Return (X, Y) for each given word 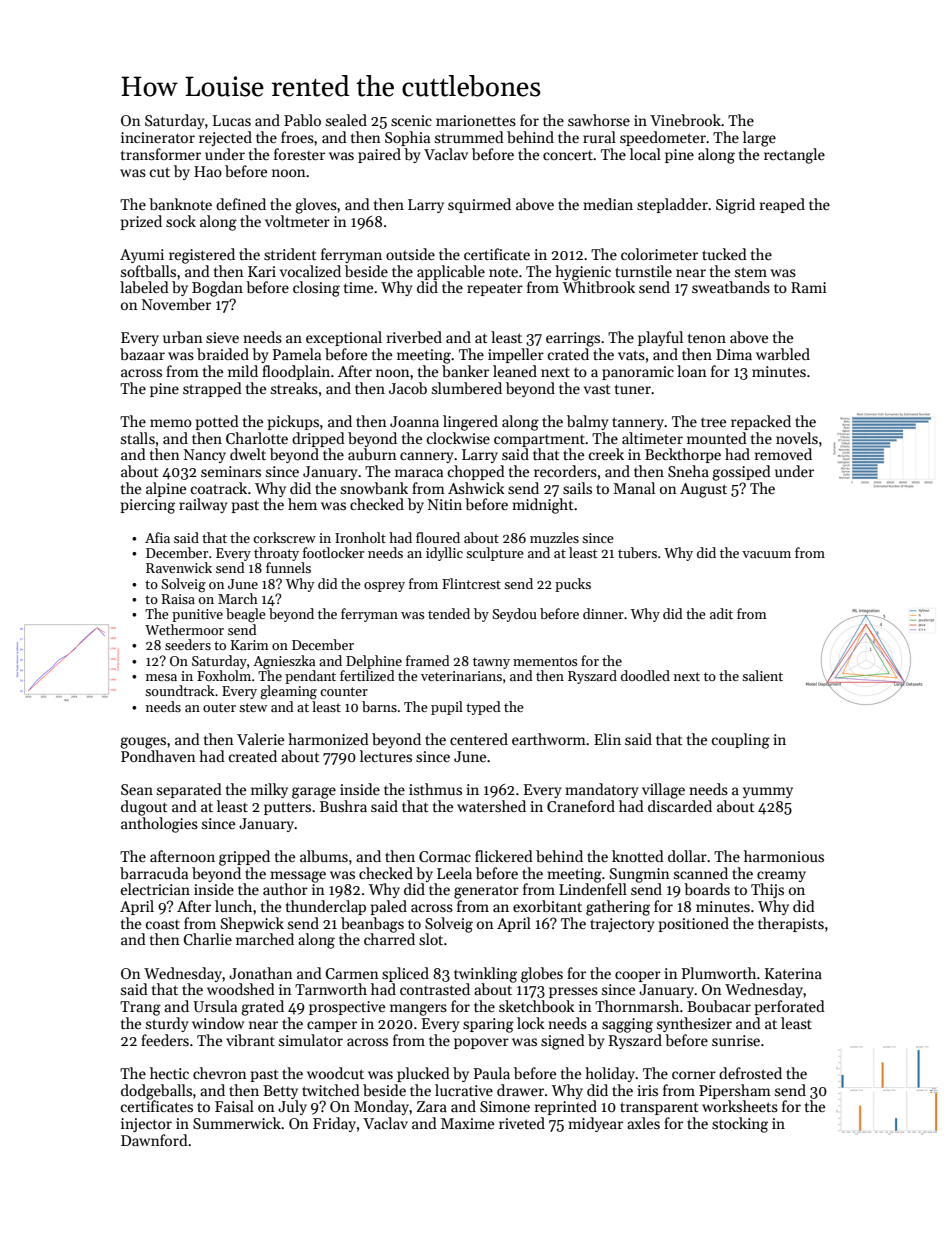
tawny (491, 663)
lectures (386, 756)
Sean (137, 789)
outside (410, 254)
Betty (280, 1092)
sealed (346, 120)
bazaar (142, 354)
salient (762, 675)
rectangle (794, 156)
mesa (161, 677)
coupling (741, 741)
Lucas (232, 120)
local (645, 154)
